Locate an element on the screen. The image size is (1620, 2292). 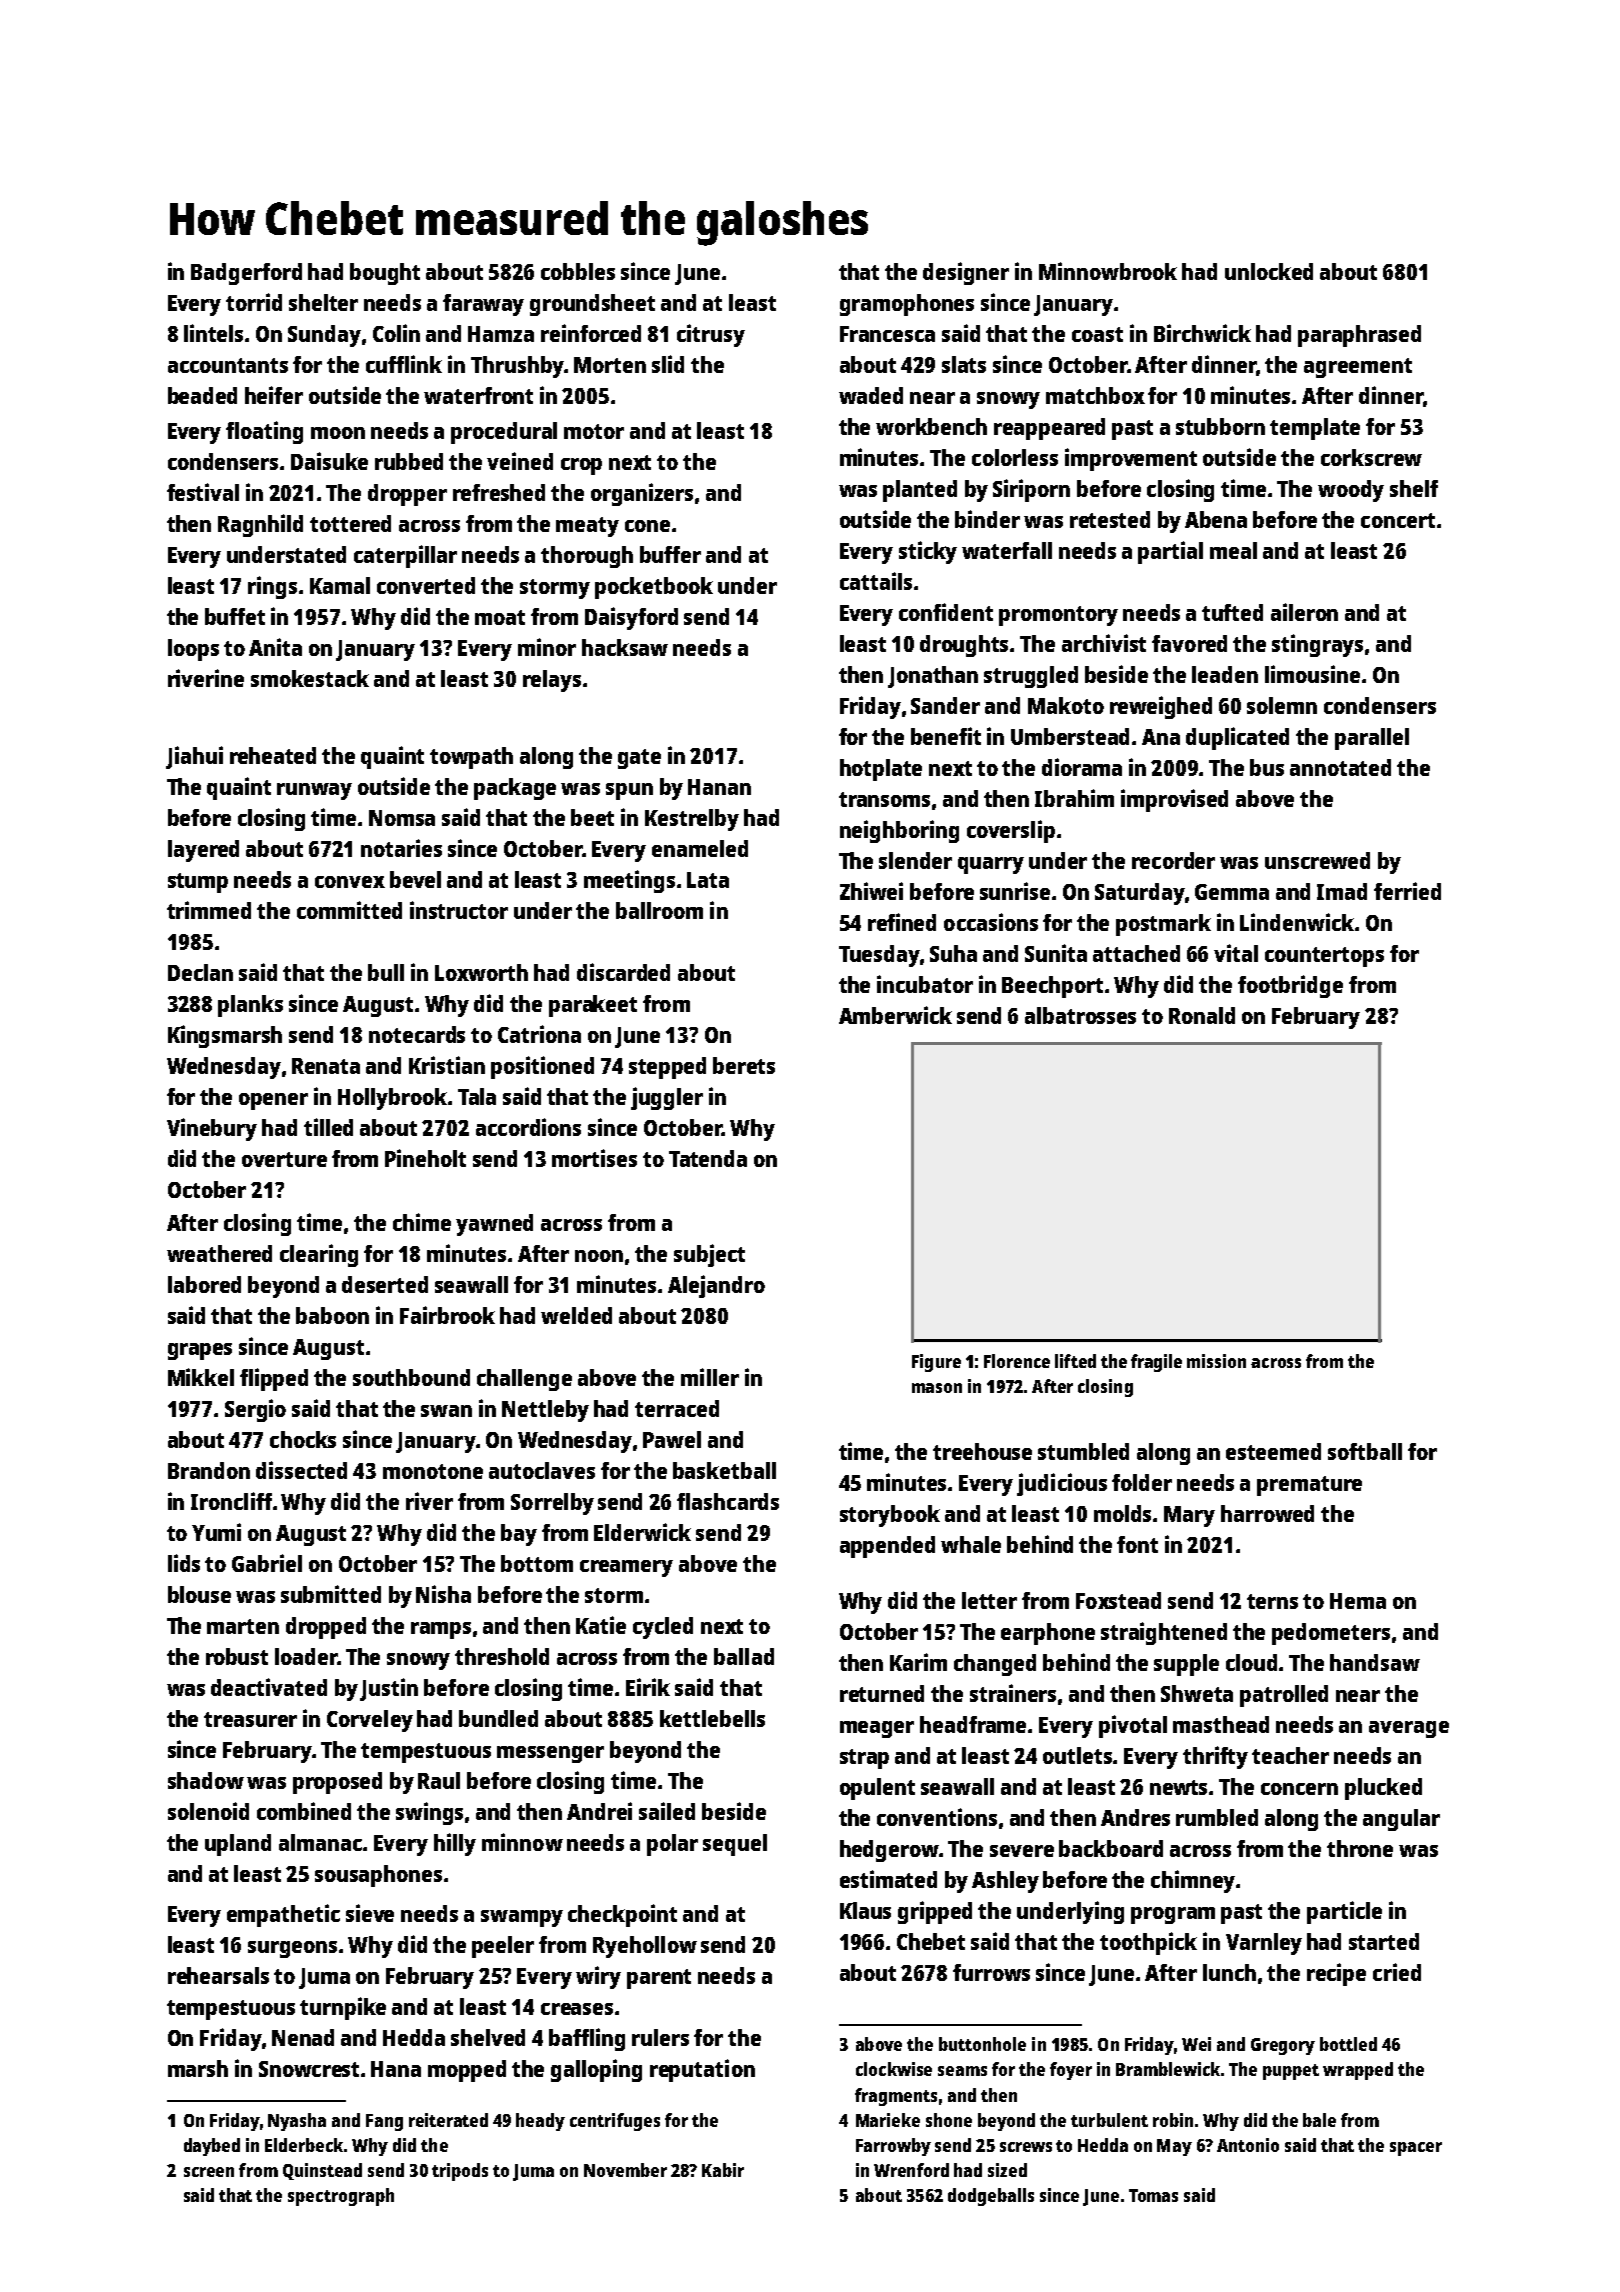
Badgerford is located at coordinates (246, 274).
